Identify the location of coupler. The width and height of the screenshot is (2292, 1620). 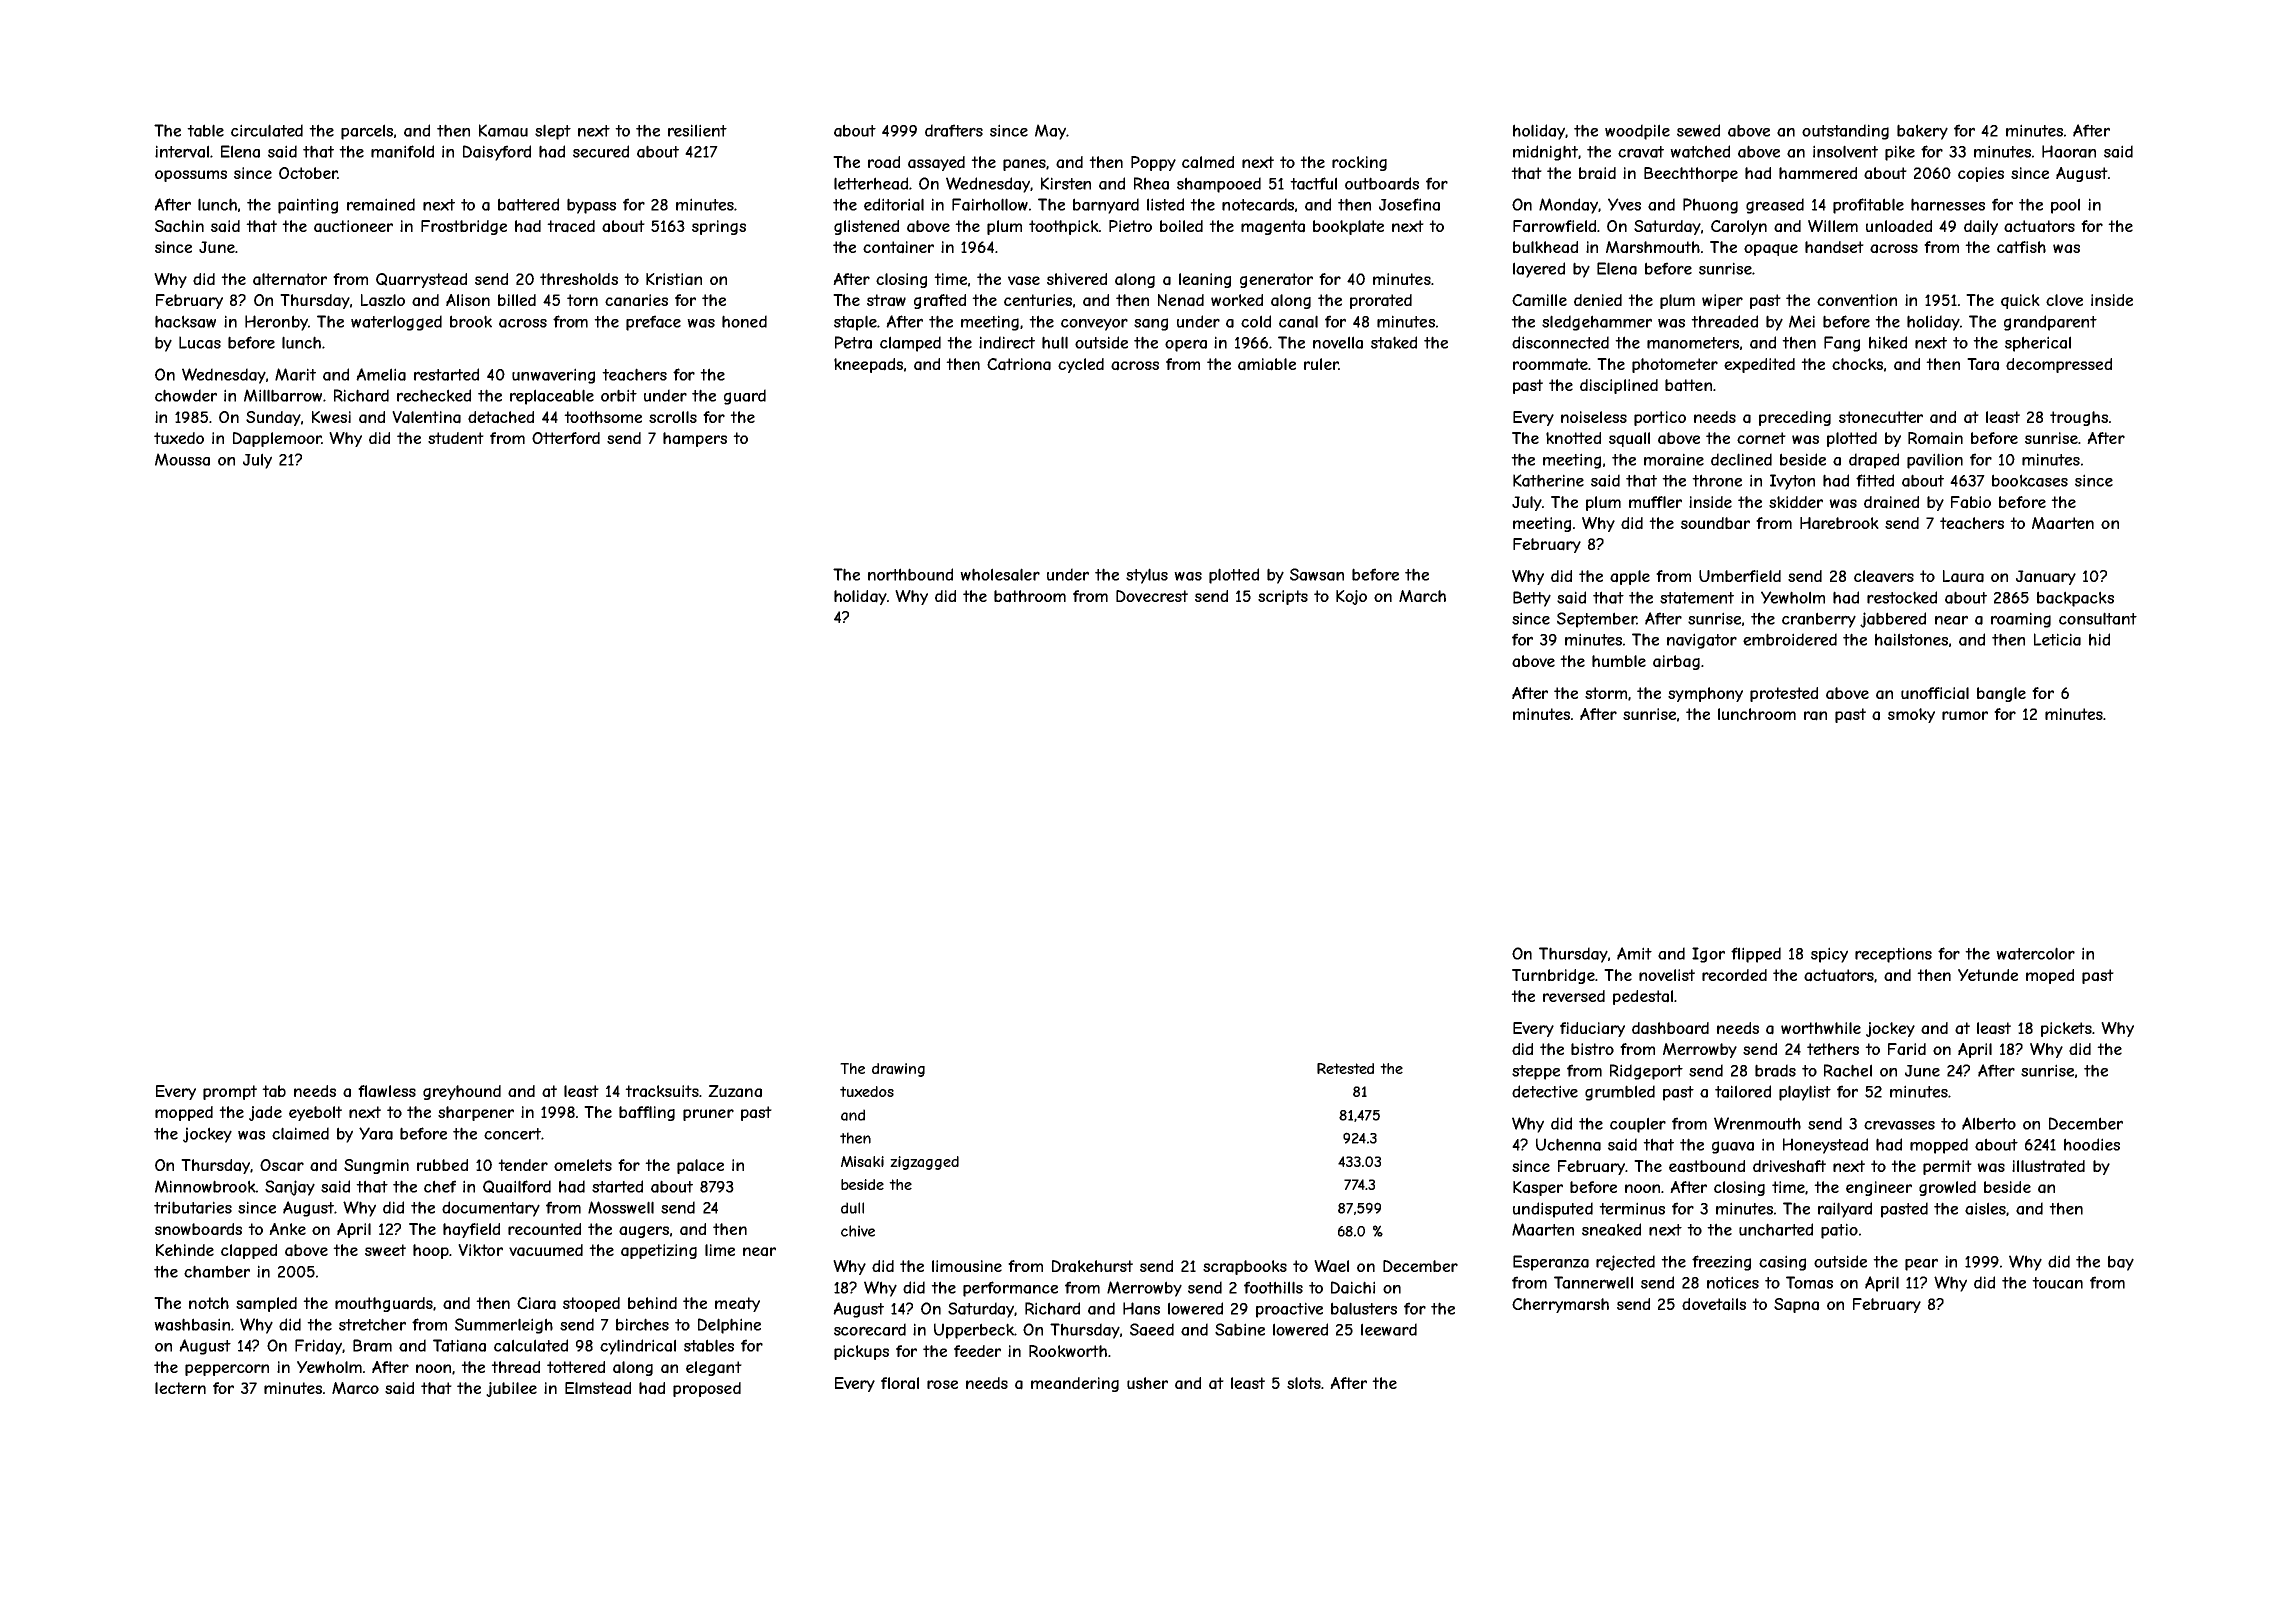
(1638, 1125).
